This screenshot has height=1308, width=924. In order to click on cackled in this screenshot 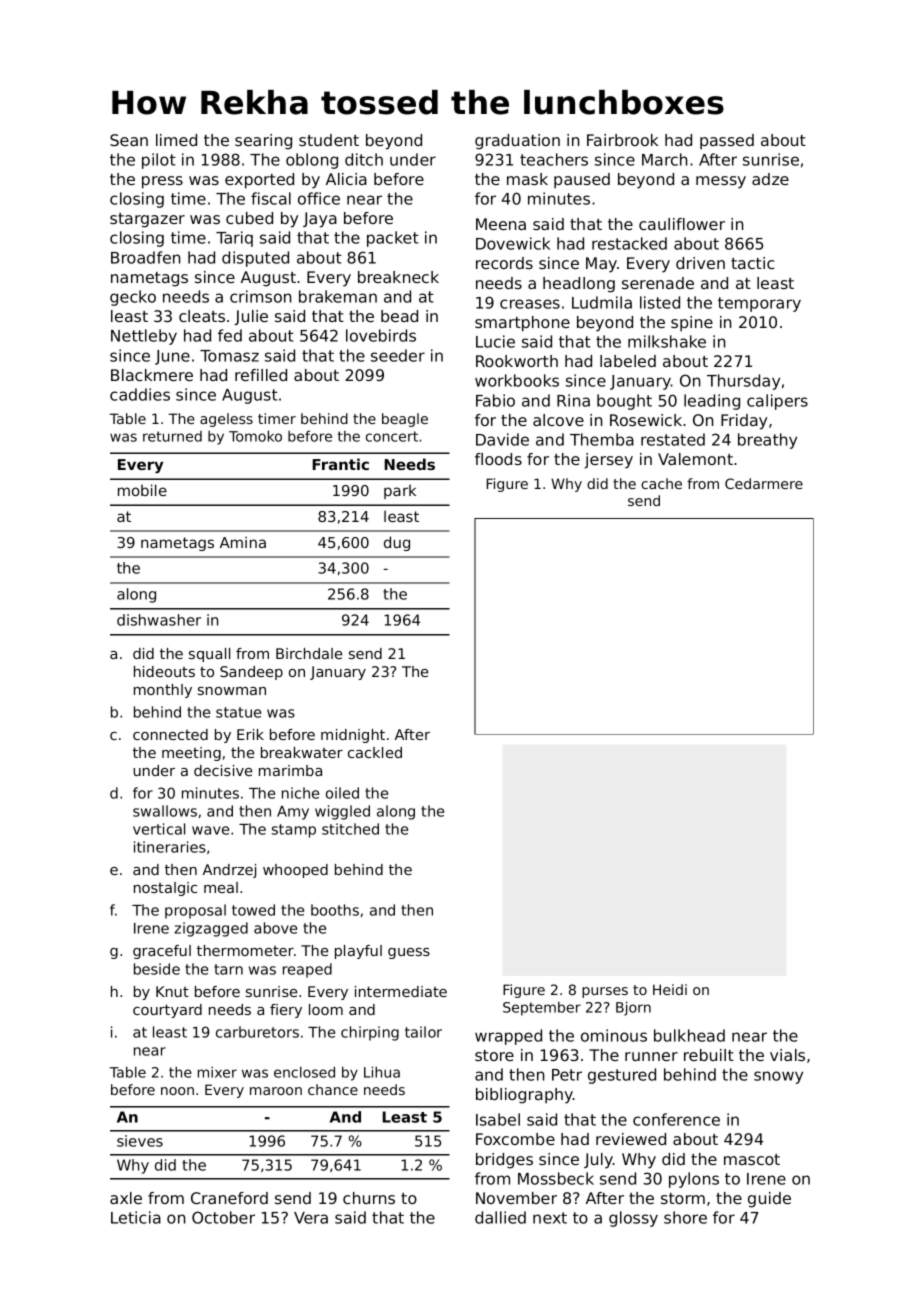, I will do `click(375, 752)`.
